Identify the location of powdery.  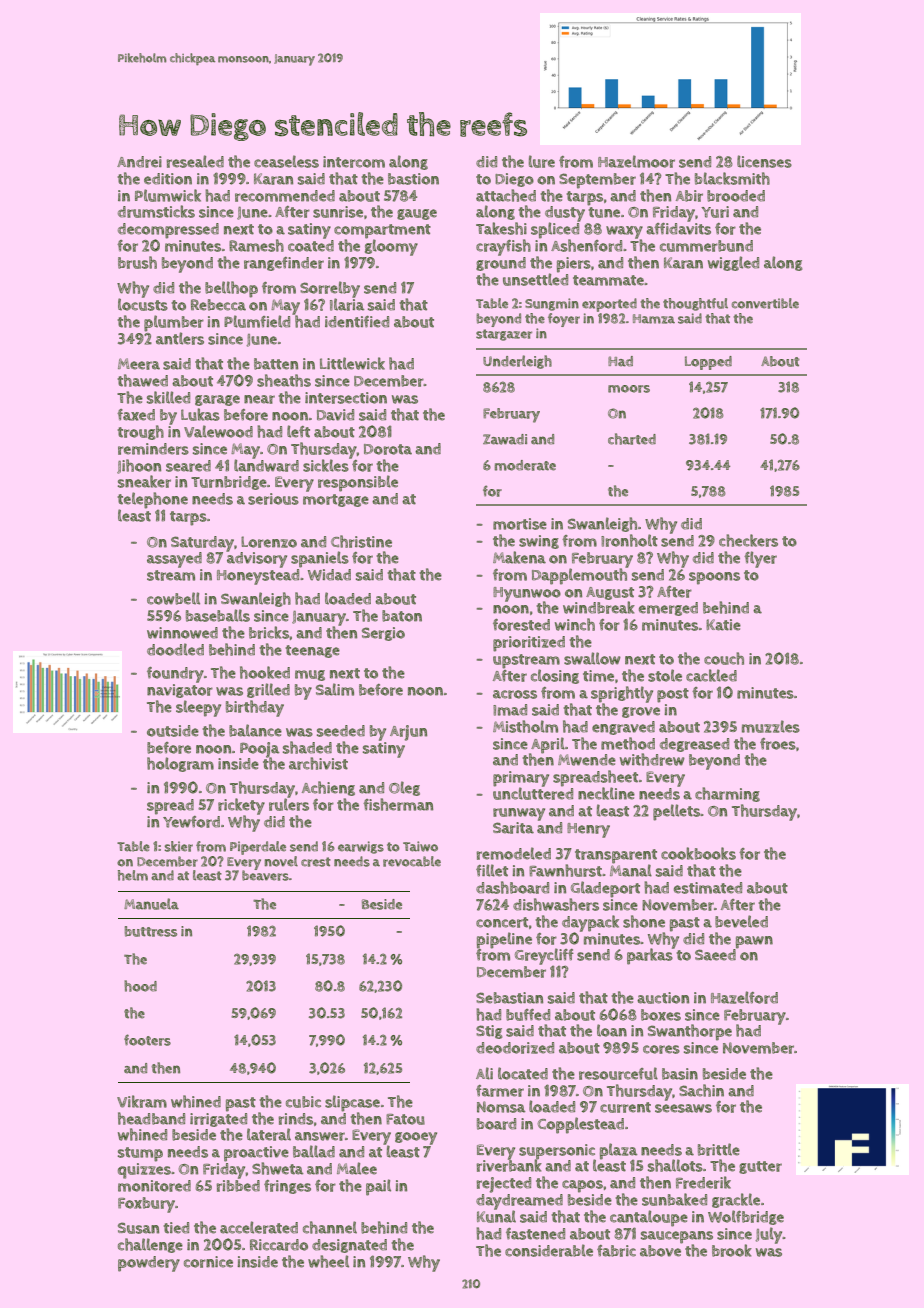
(149, 1264).
